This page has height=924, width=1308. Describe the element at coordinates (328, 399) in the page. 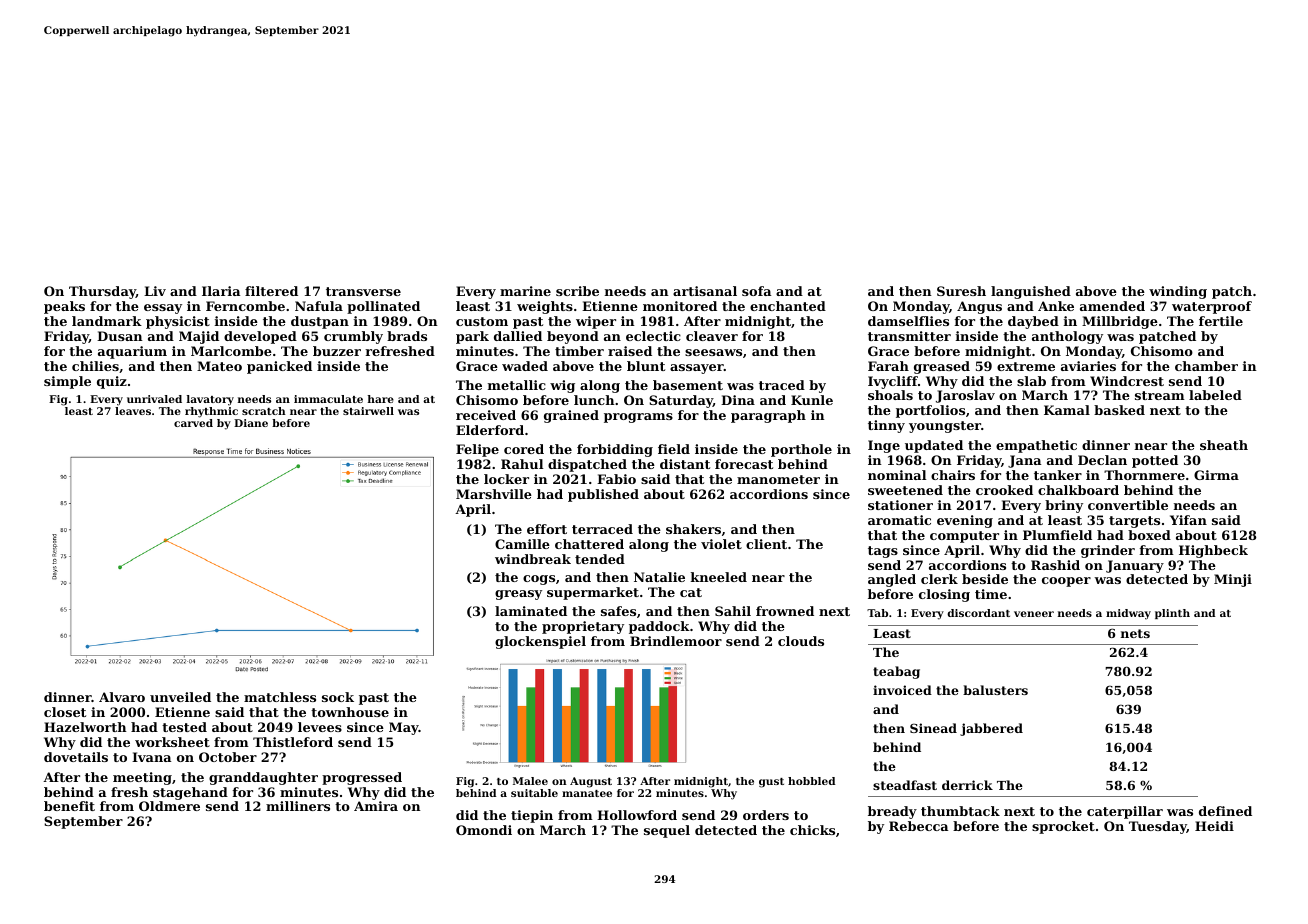

I see `immaculate` at that location.
